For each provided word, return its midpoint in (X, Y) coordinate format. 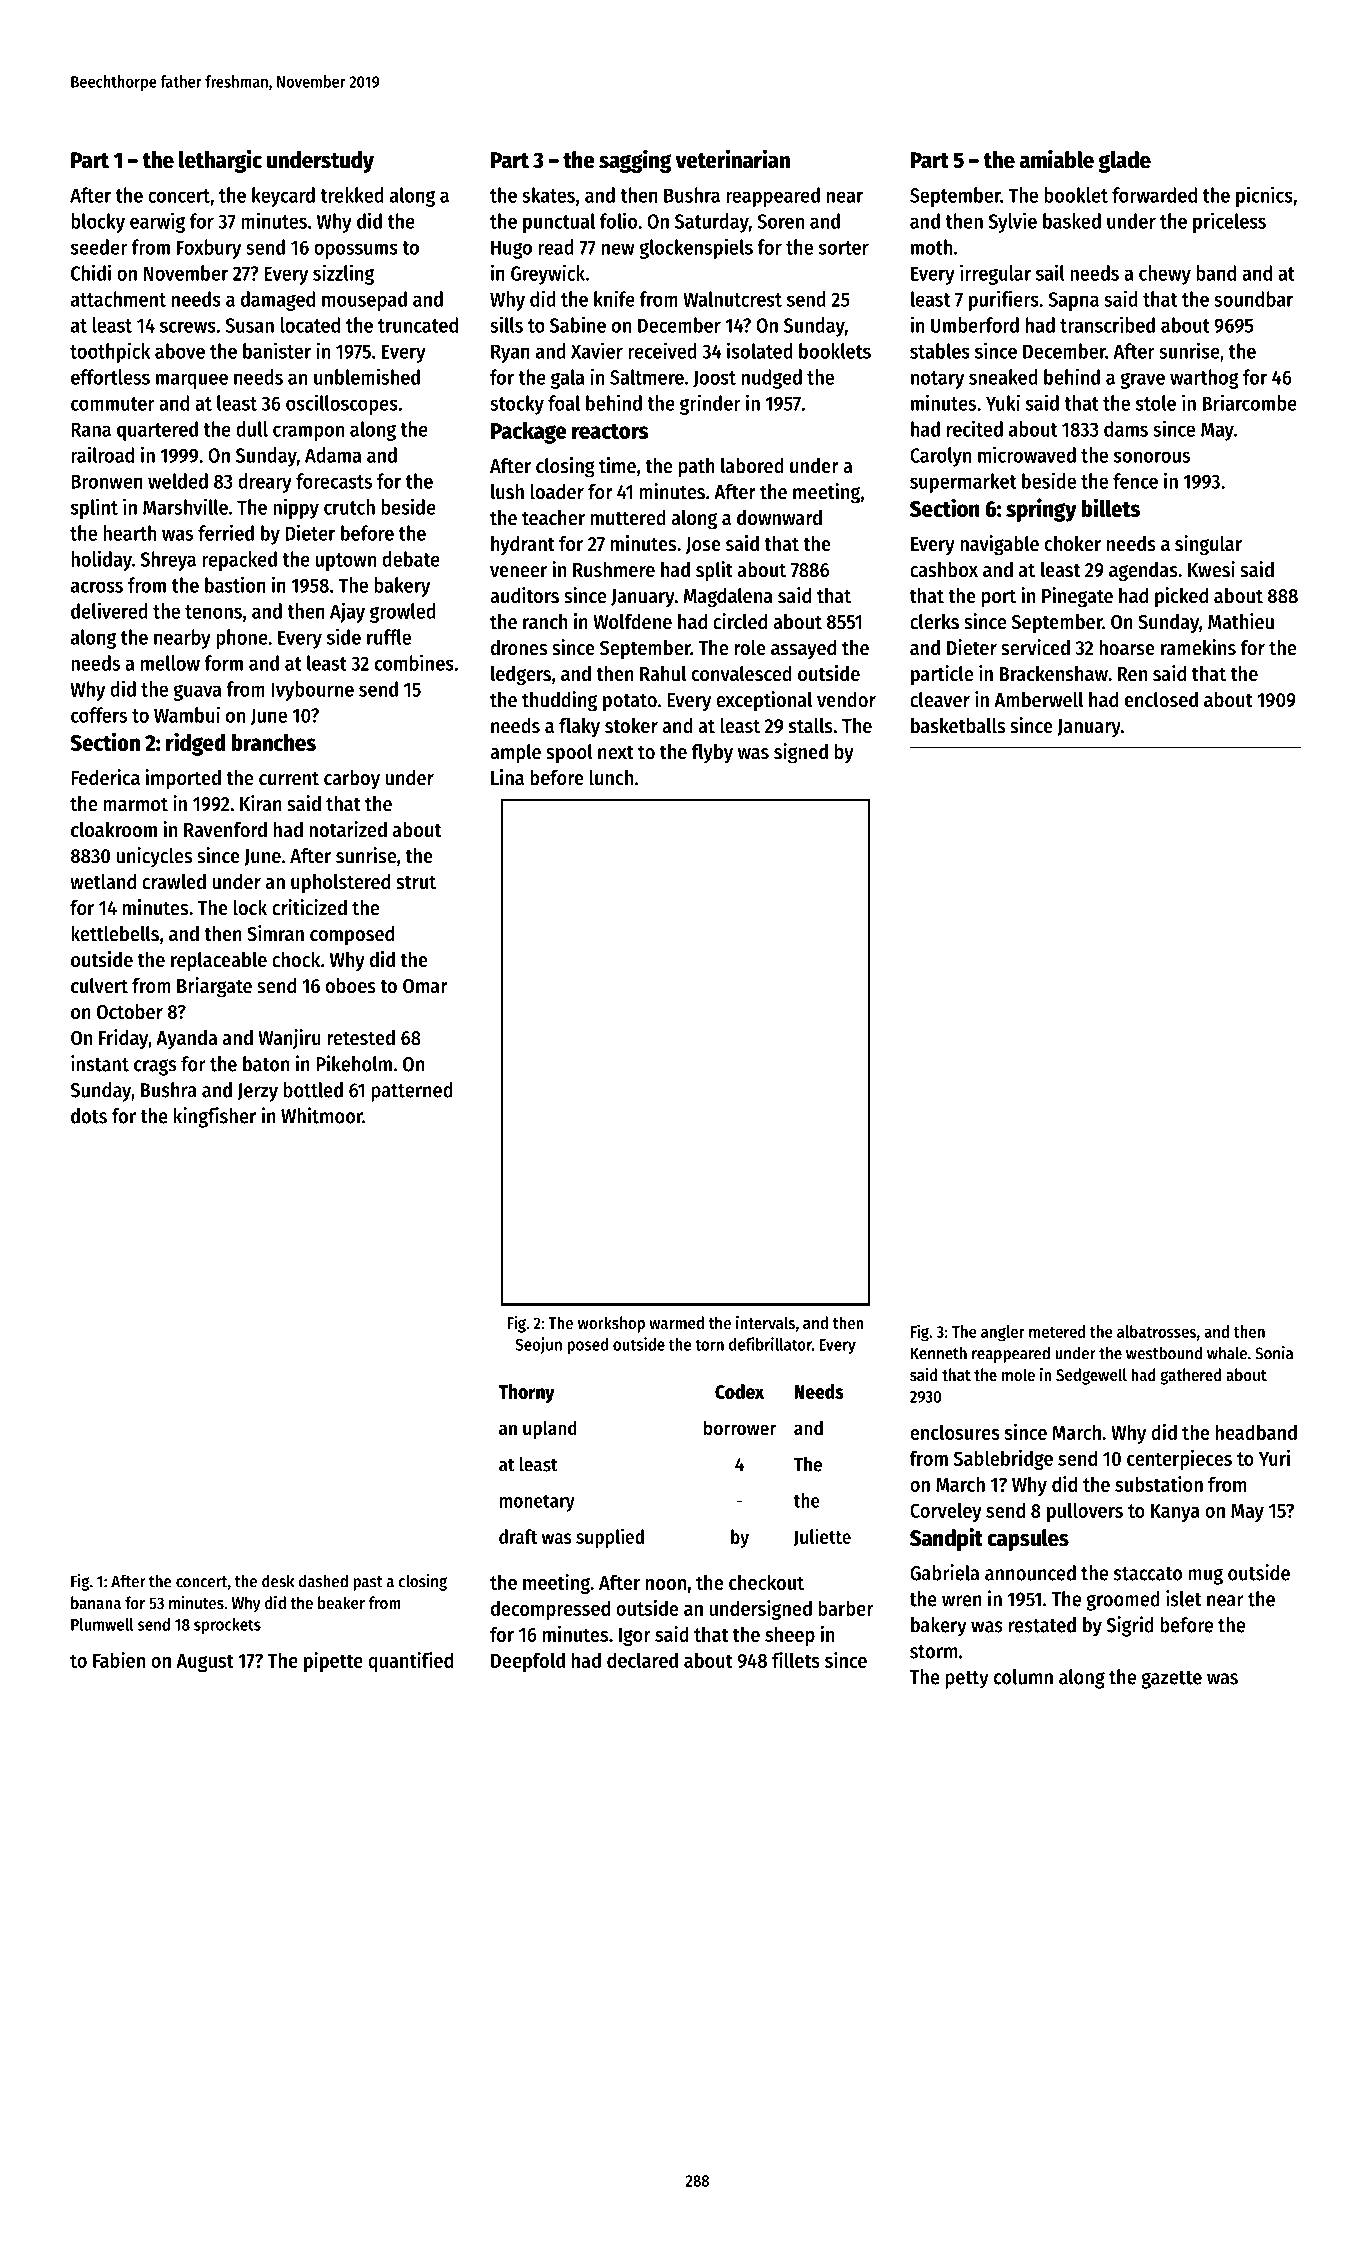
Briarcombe (1250, 402)
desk (278, 1581)
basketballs (958, 726)
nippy (296, 508)
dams (1126, 429)
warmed (676, 1322)
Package (529, 433)
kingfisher (215, 1117)
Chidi (91, 272)
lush (507, 492)
